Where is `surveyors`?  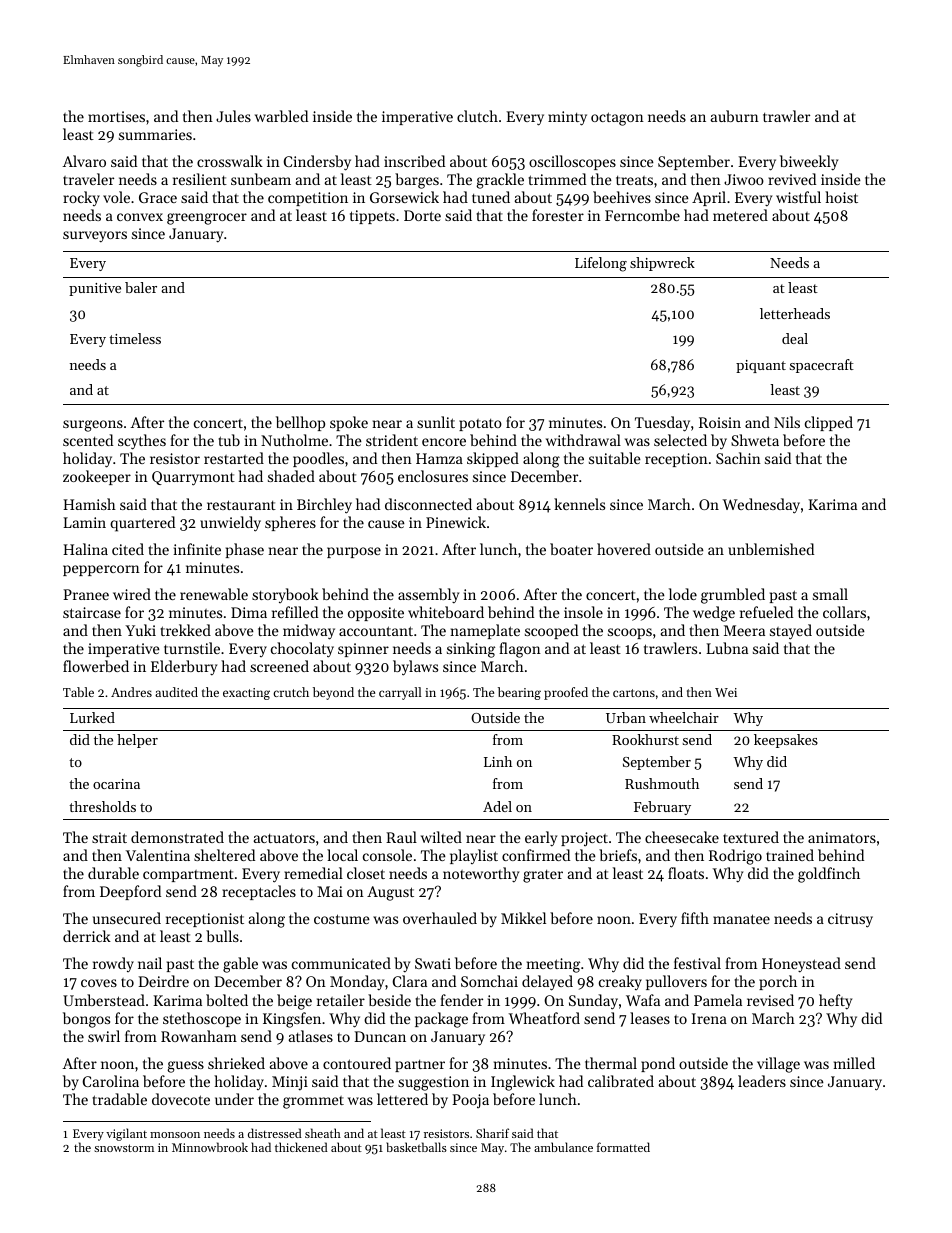 surveyors is located at coordinates (95, 237).
